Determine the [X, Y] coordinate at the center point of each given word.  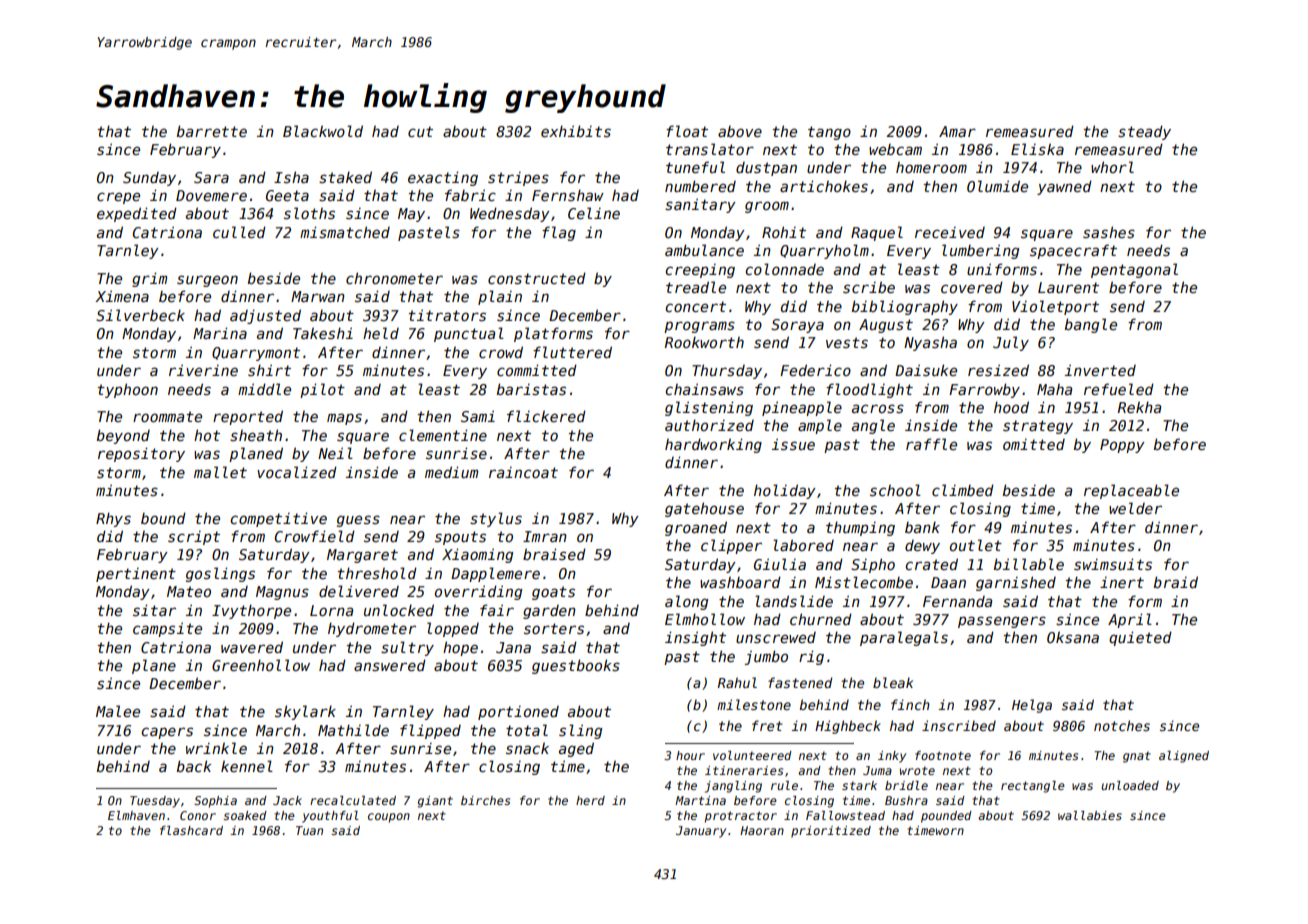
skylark [305, 712]
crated [931, 564]
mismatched [345, 232]
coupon [389, 818]
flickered [546, 416]
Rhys [113, 519]
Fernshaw [568, 195]
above [740, 131]
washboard [740, 582]
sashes [1109, 232]
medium [451, 472]
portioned [518, 713]
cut [420, 131]
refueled [1119, 389]
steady [1144, 132]
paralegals [904, 638]
